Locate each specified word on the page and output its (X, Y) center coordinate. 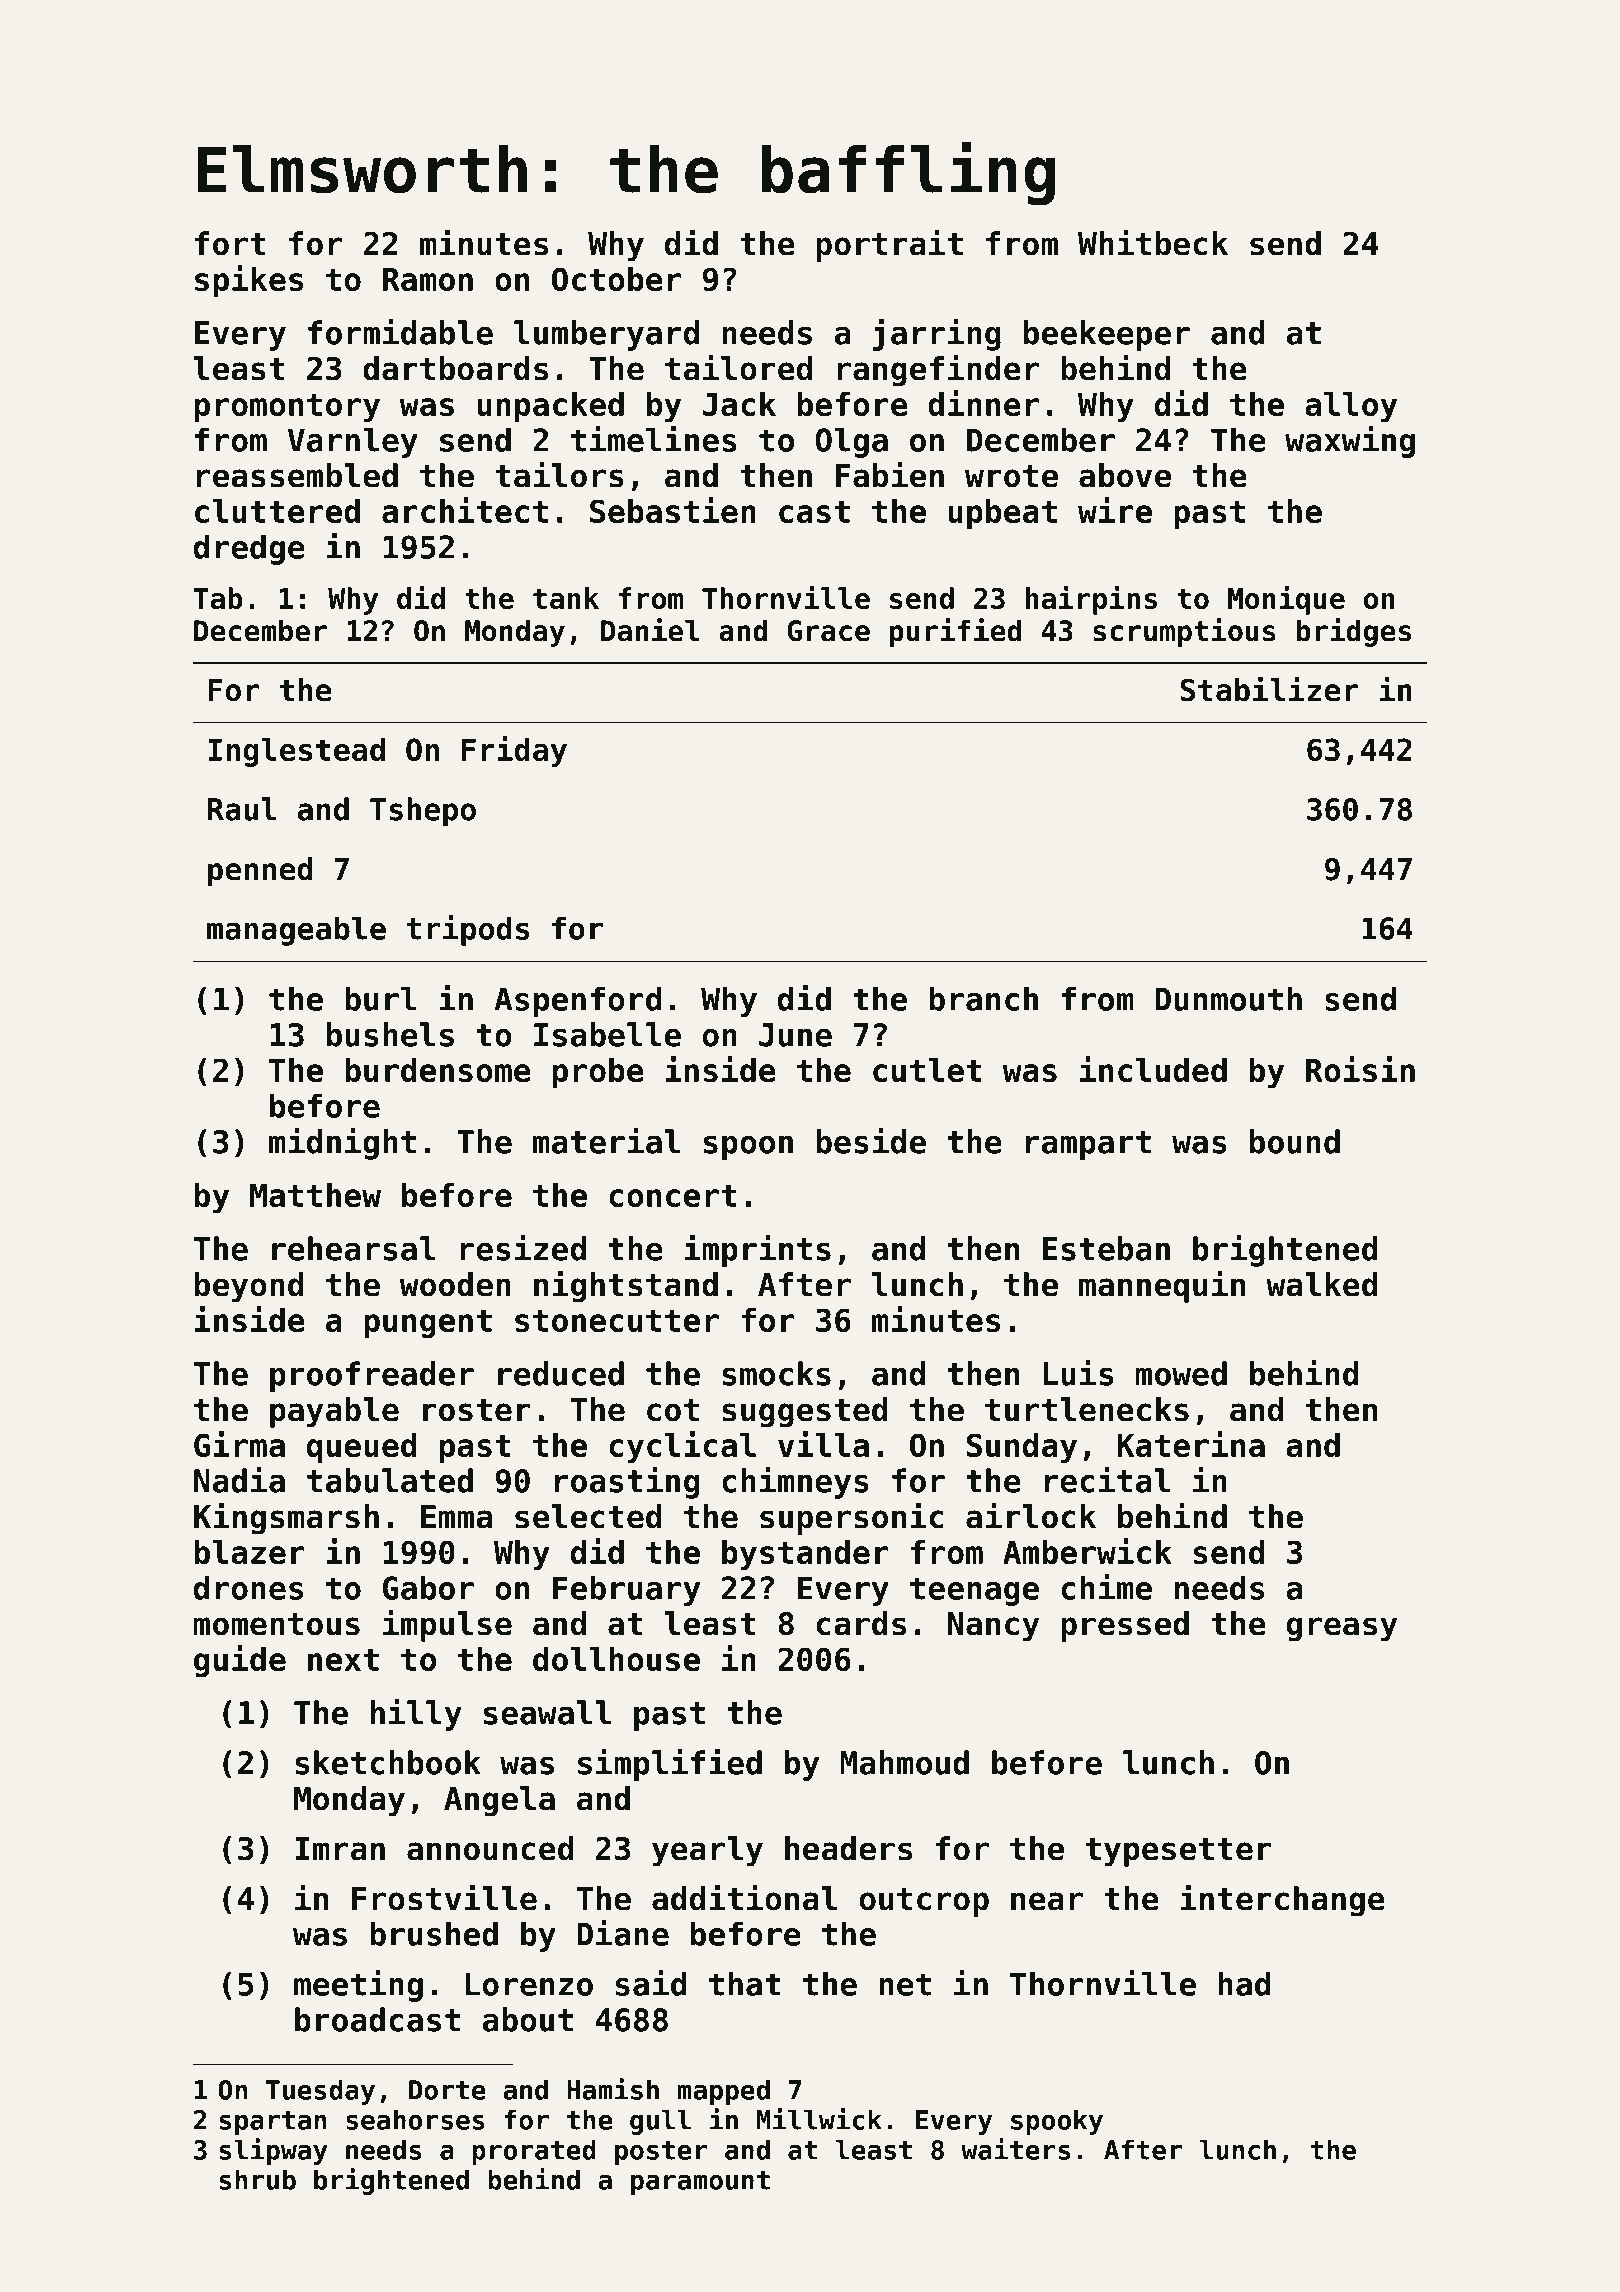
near (1047, 1901)
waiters (1015, 2149)
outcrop (924, 1902)
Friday (514, 751)
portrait (889, 245)
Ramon (428, 279)
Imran (340, 1849)
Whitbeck (1153, 242)
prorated (534, 2152)
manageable (296, 931)
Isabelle (607, 1034)
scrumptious (1184, 632)
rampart (1088, 1145)
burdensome (438, 1070)
